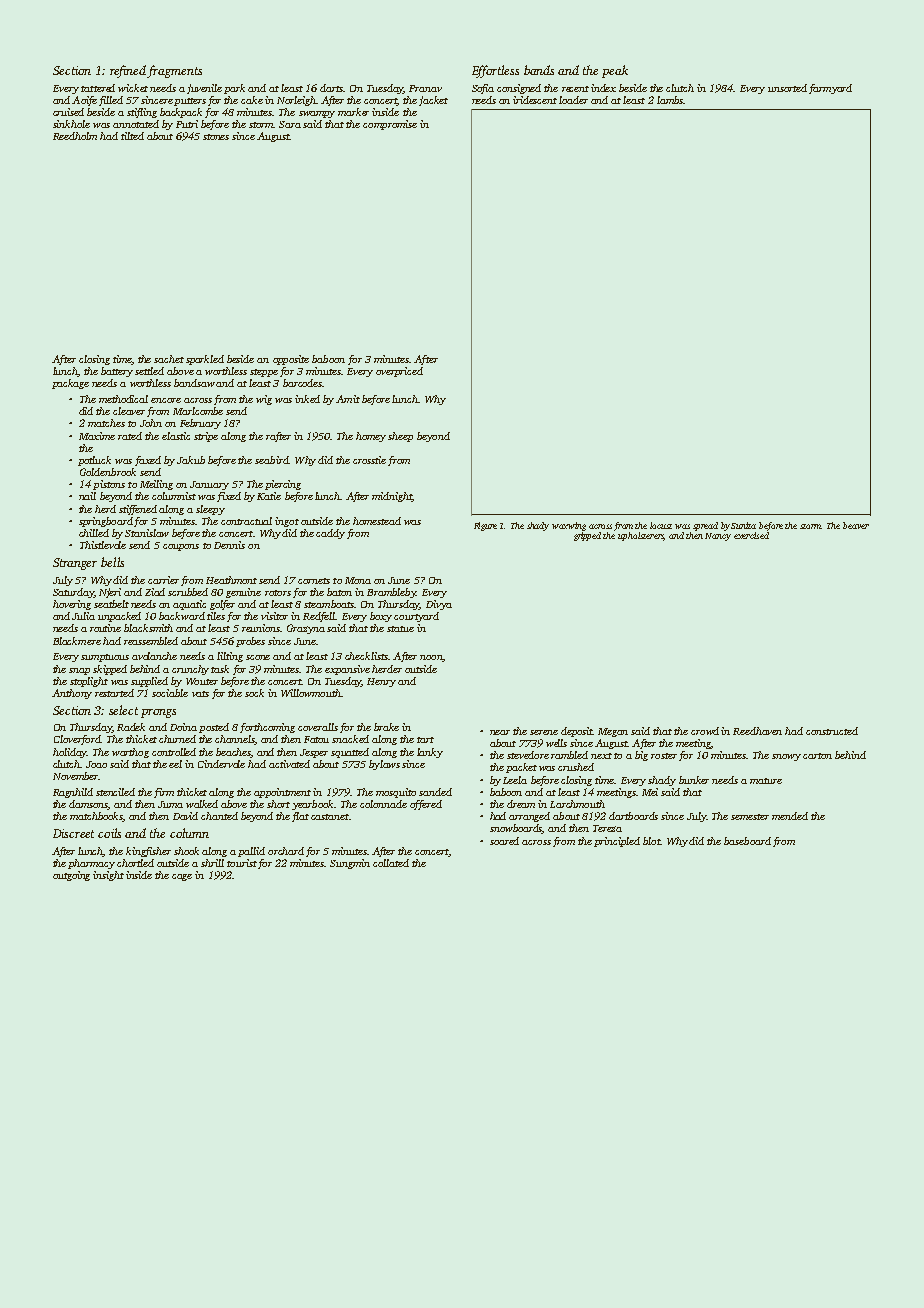 The width and height of the page is (924, 1308). I want to click on exercised, so click(751, 535).
